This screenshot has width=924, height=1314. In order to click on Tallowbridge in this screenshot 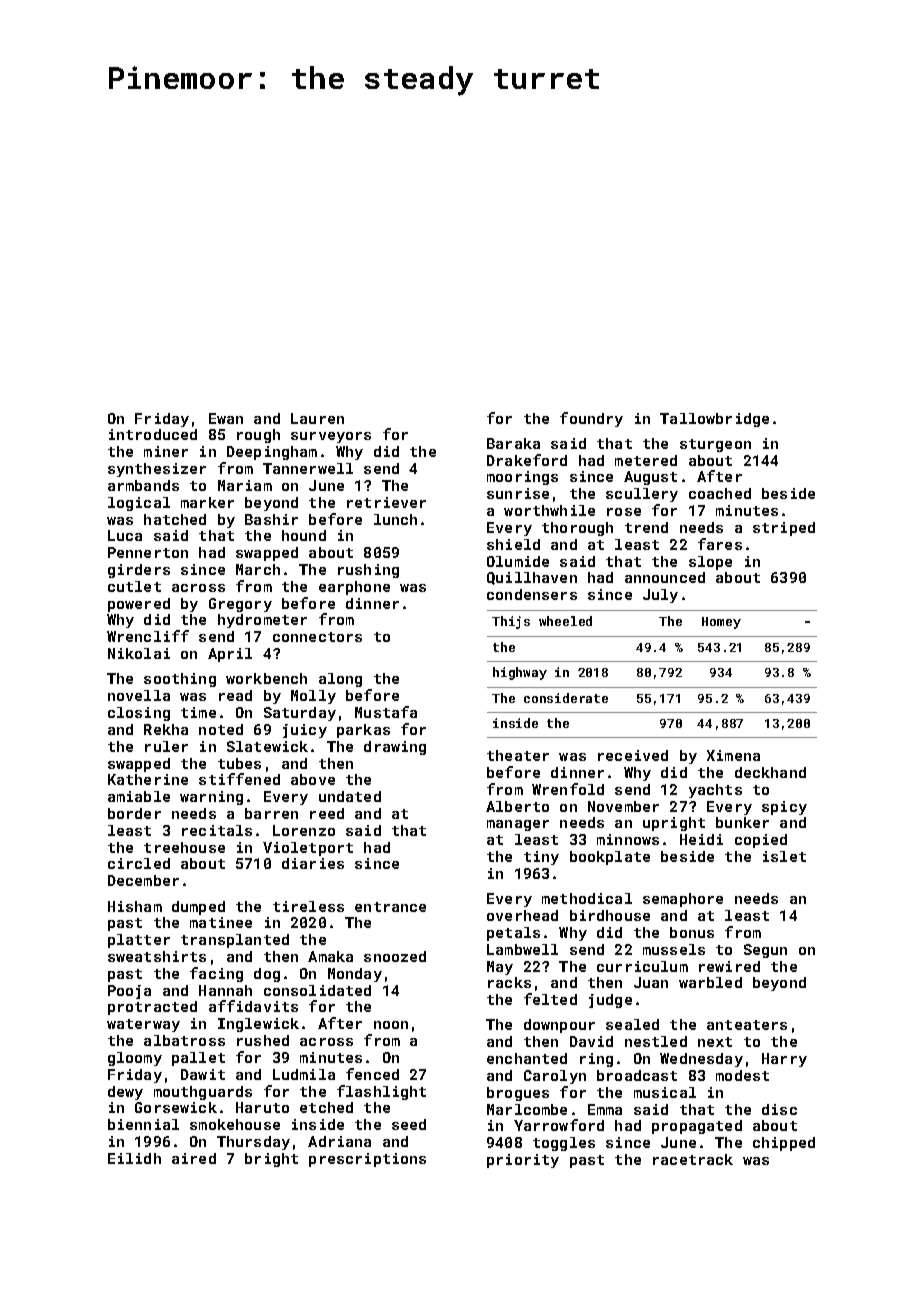, I will do `click(714, 420)`.
